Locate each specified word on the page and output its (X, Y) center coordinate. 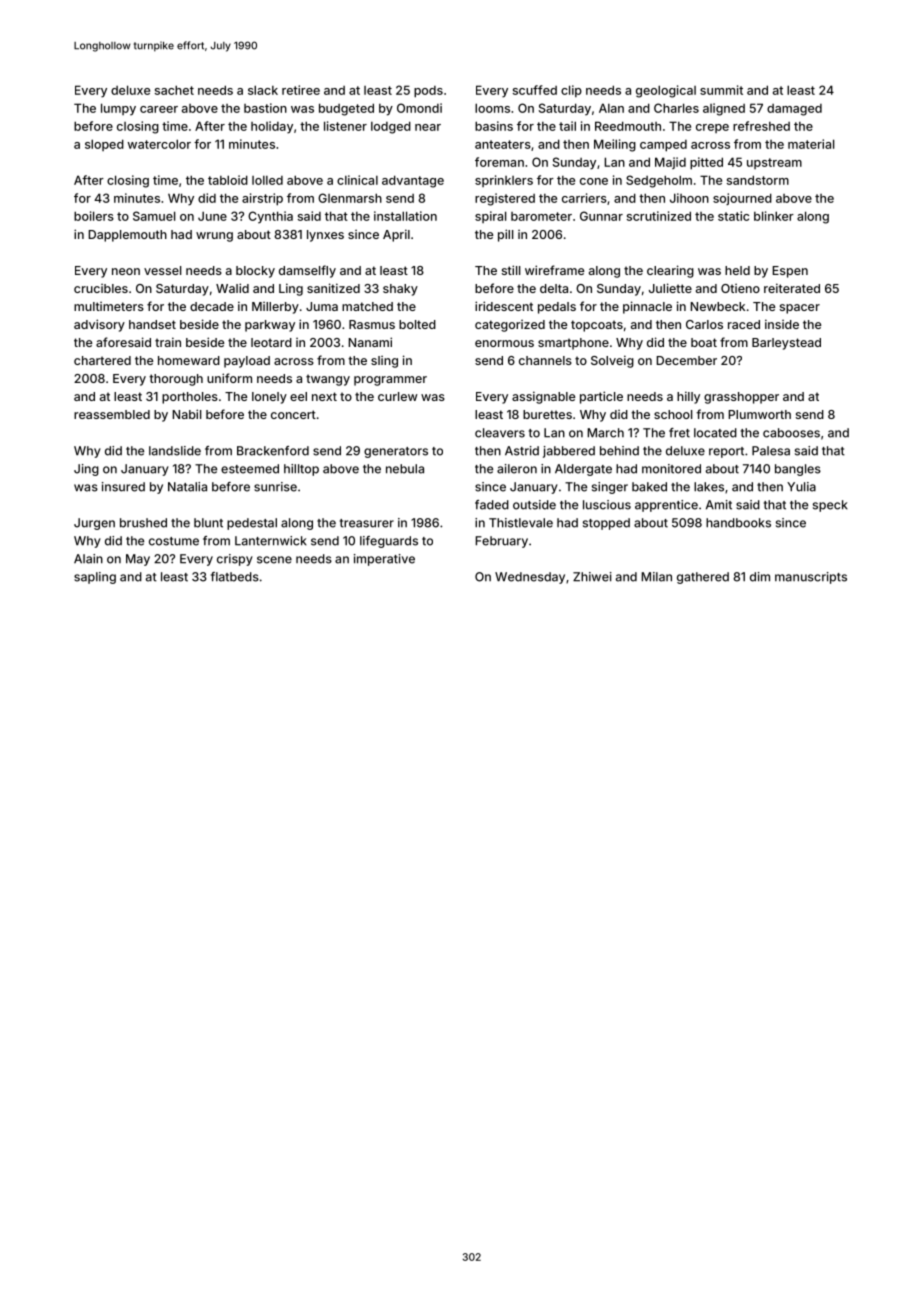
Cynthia (270, 217)
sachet (174, 90)
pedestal (252, 524)
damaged (794, 110)
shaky (400, 290)
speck (830, 506)
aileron (517, 469)
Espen (790, 272)
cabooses (791, 433)
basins (494, 126)
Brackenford (273, 451)
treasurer (367, 523)
